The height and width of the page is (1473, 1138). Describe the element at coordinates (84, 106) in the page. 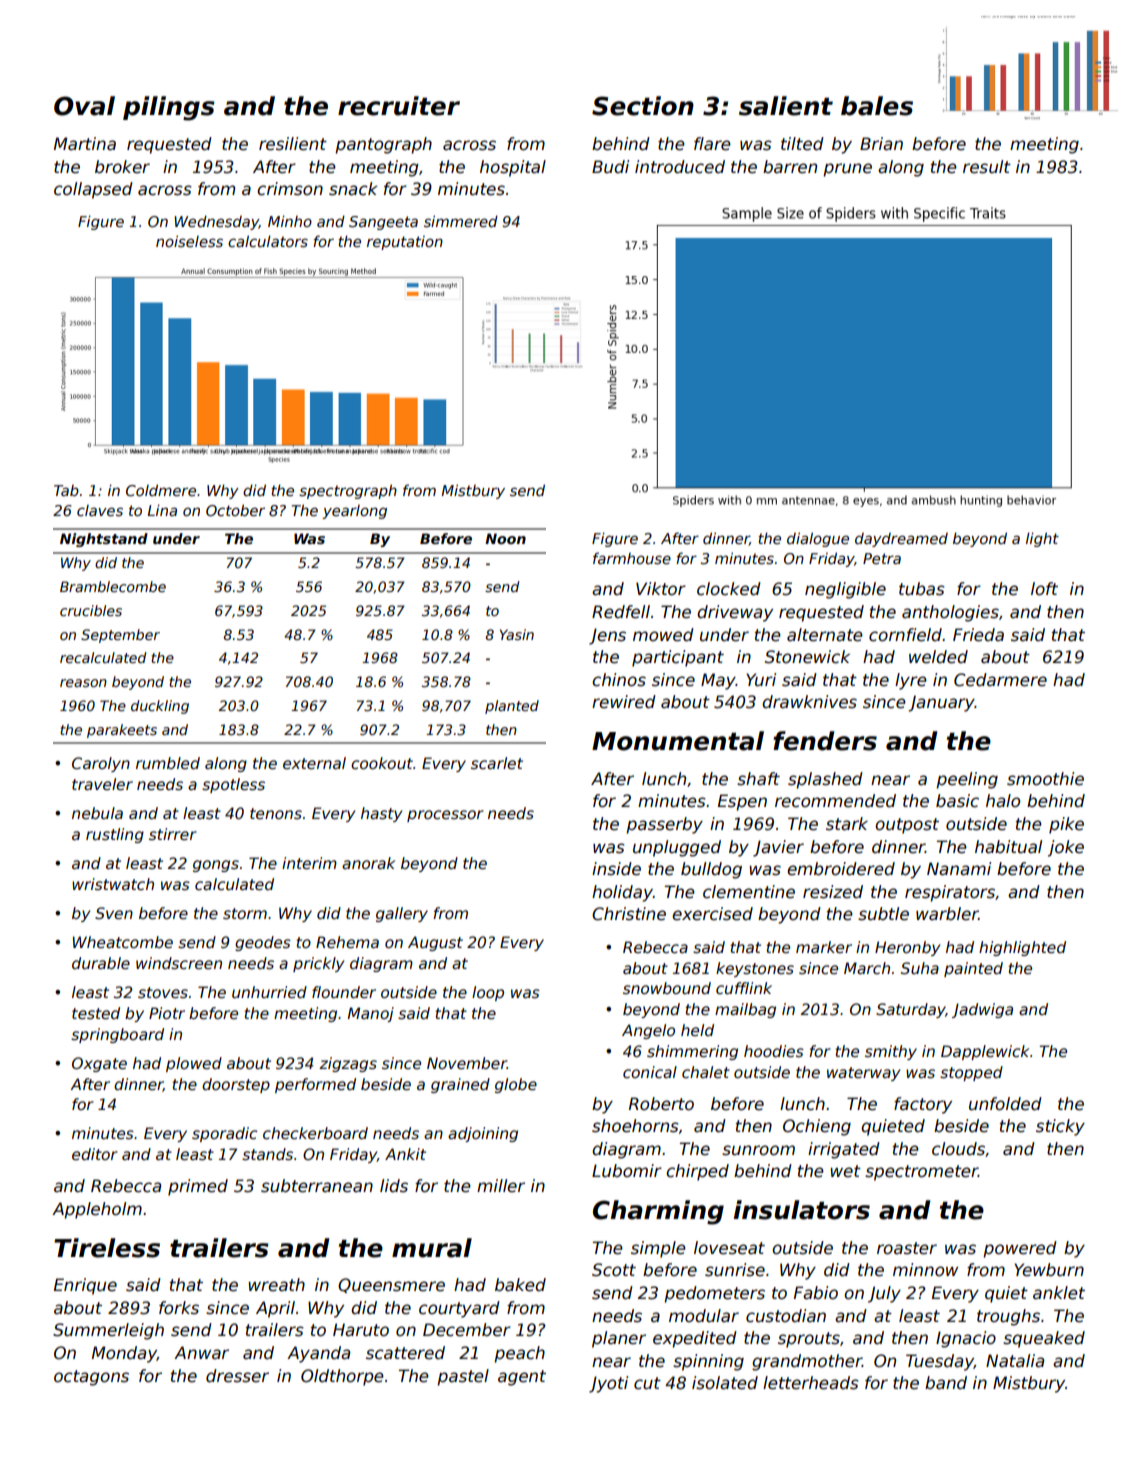

I see `Oval` at that location.
